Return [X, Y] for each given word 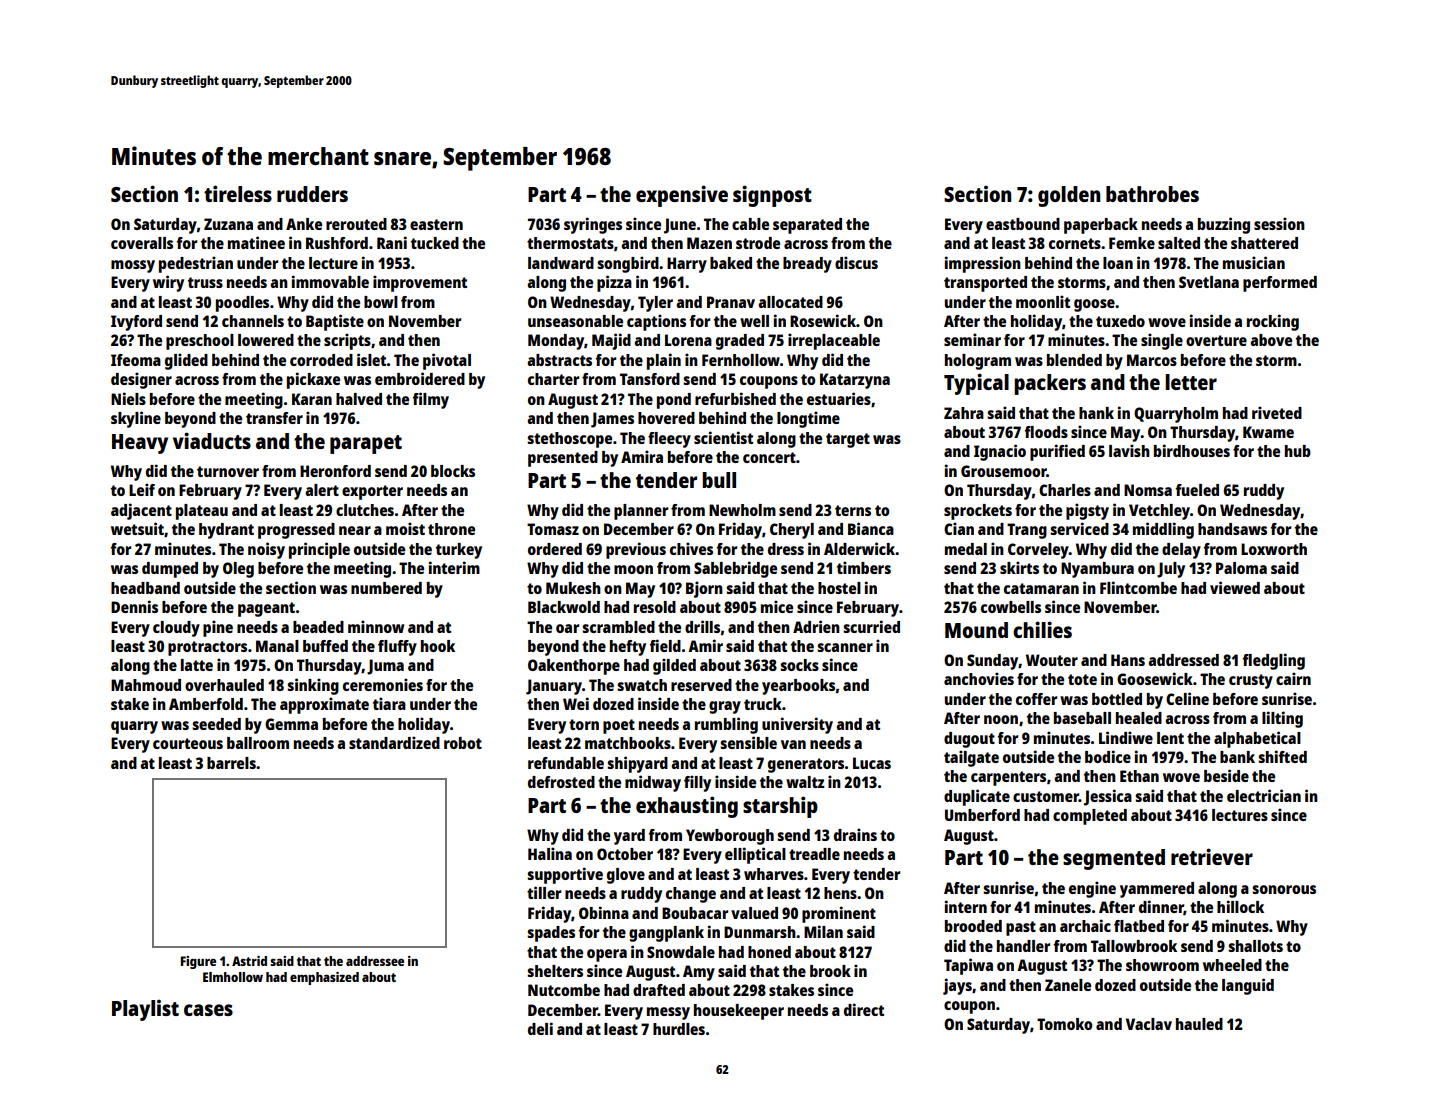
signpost [772, 196]
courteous [188, 743]
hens [840, 893]
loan [1118, 263]
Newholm [742, 510]
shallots [1255, 946]
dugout [969, 740]
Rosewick [823, 320]
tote [1082, 679]
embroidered [420, 378]
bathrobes [1152, 194]
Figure [198, 962]
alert [322, 490]
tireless [238, 193]
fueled [1197, 490]
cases [208, 1010]
